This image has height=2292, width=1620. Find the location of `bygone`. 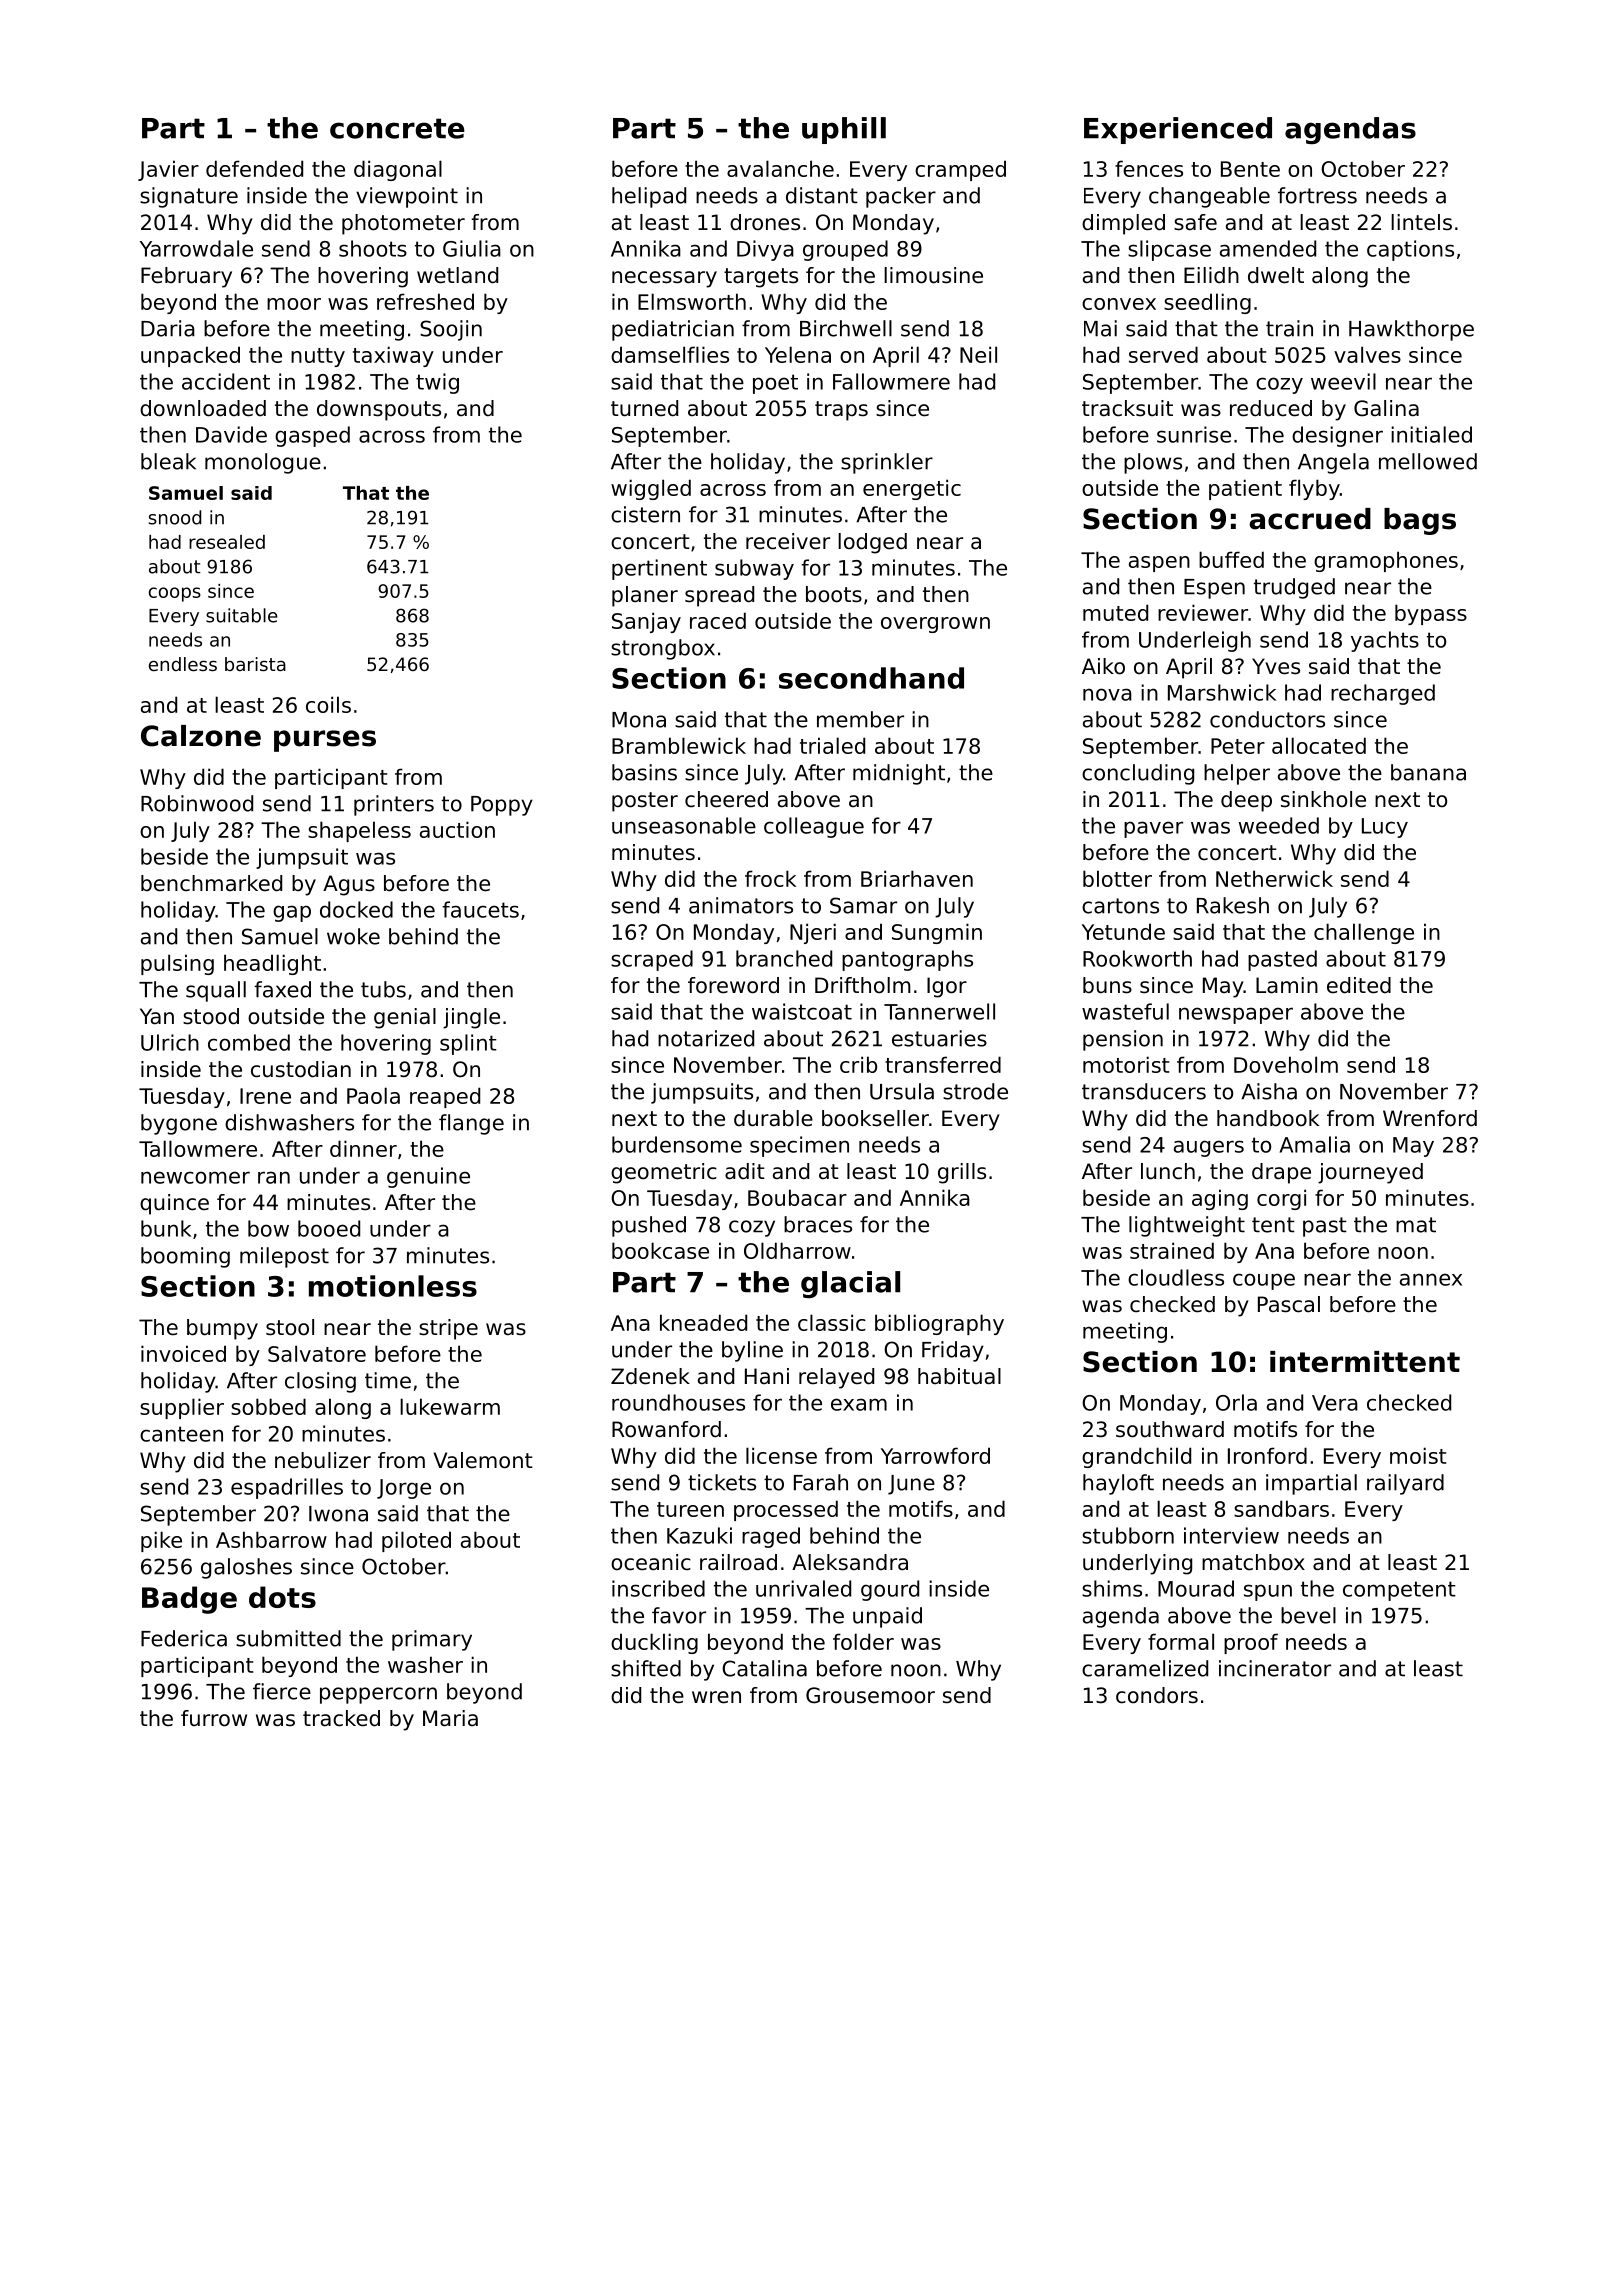

bygone is located at coordinates (179, 1124).
